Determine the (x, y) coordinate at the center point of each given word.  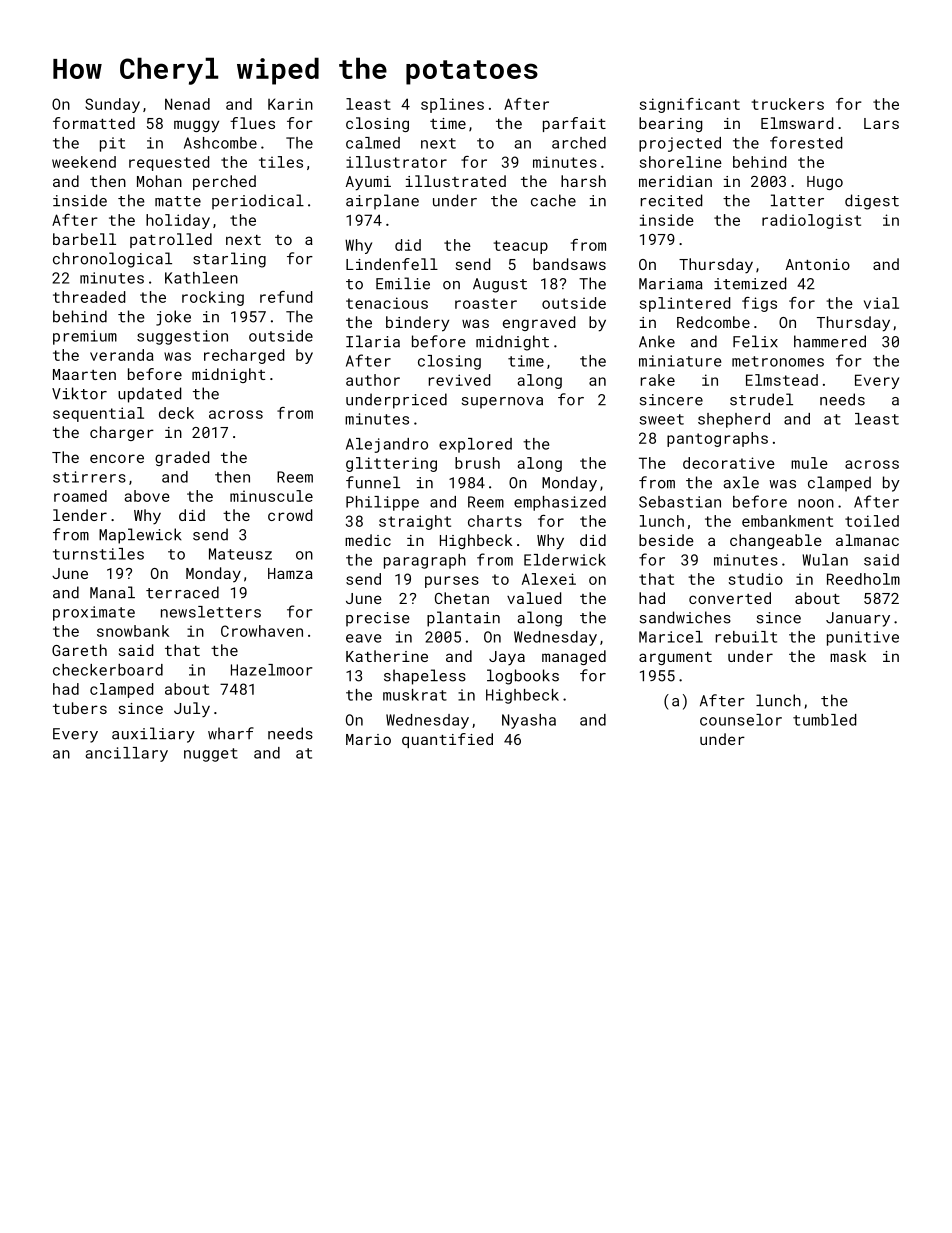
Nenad (187, 104)
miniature (680, 361)
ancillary (127, 754)
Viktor (79, 393)
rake (658, 380)
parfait (574, 124)
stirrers (89, 477)
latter (797, 200)
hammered (830, 341)
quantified (447, 740)
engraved (539, 323)
